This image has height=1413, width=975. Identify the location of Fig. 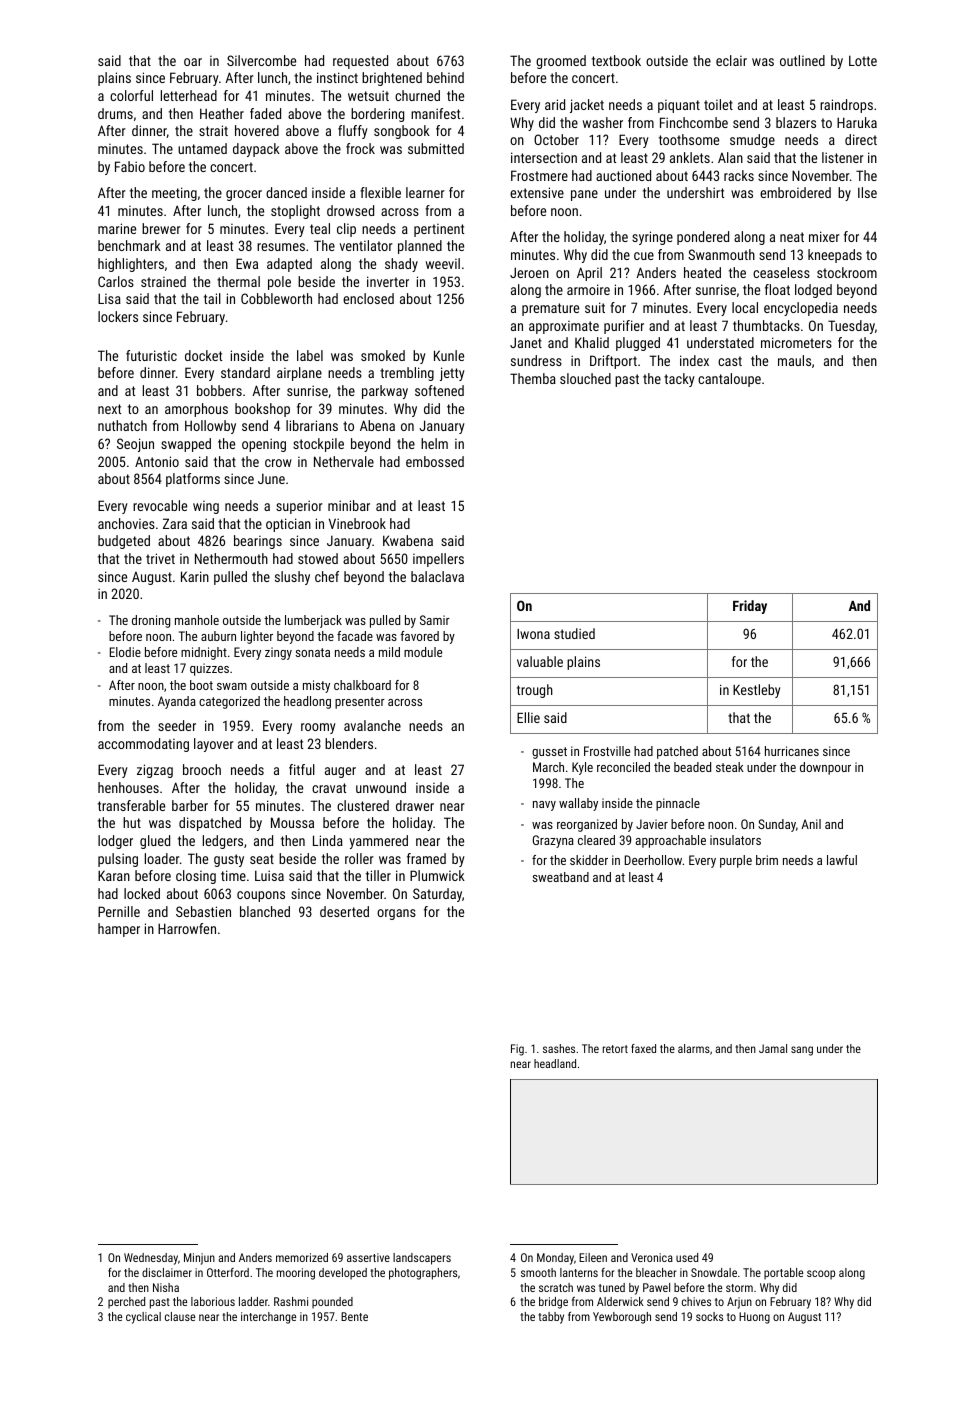
(517, 1050).
